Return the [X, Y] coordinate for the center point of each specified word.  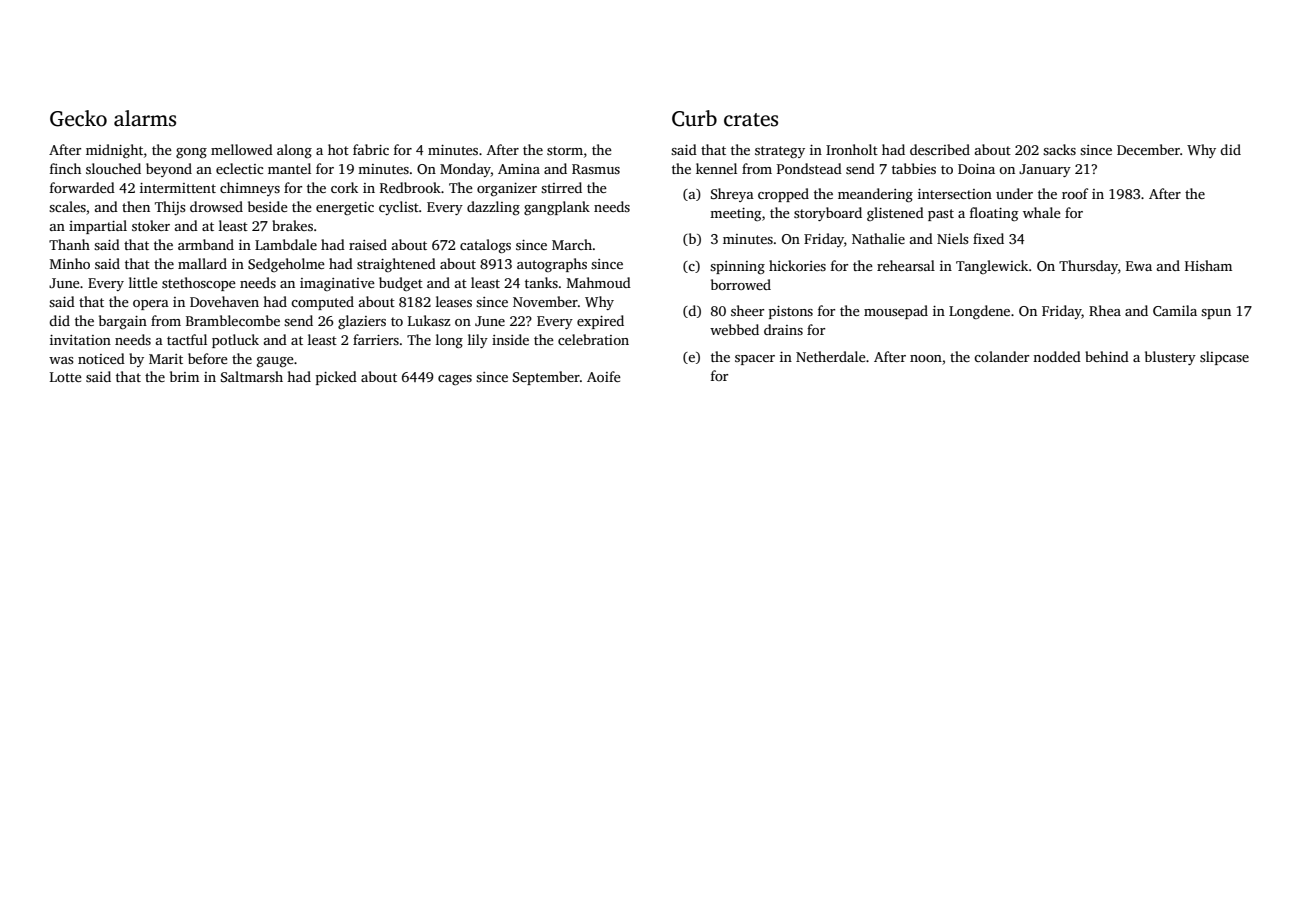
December [1148, 149]
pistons [791, 312]
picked [336, 378]
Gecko [78, 118]
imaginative [337, 284]
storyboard [828, 214]
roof [1075, 193]
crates [751, 120]
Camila [1175, 310]
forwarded [82, 187]
